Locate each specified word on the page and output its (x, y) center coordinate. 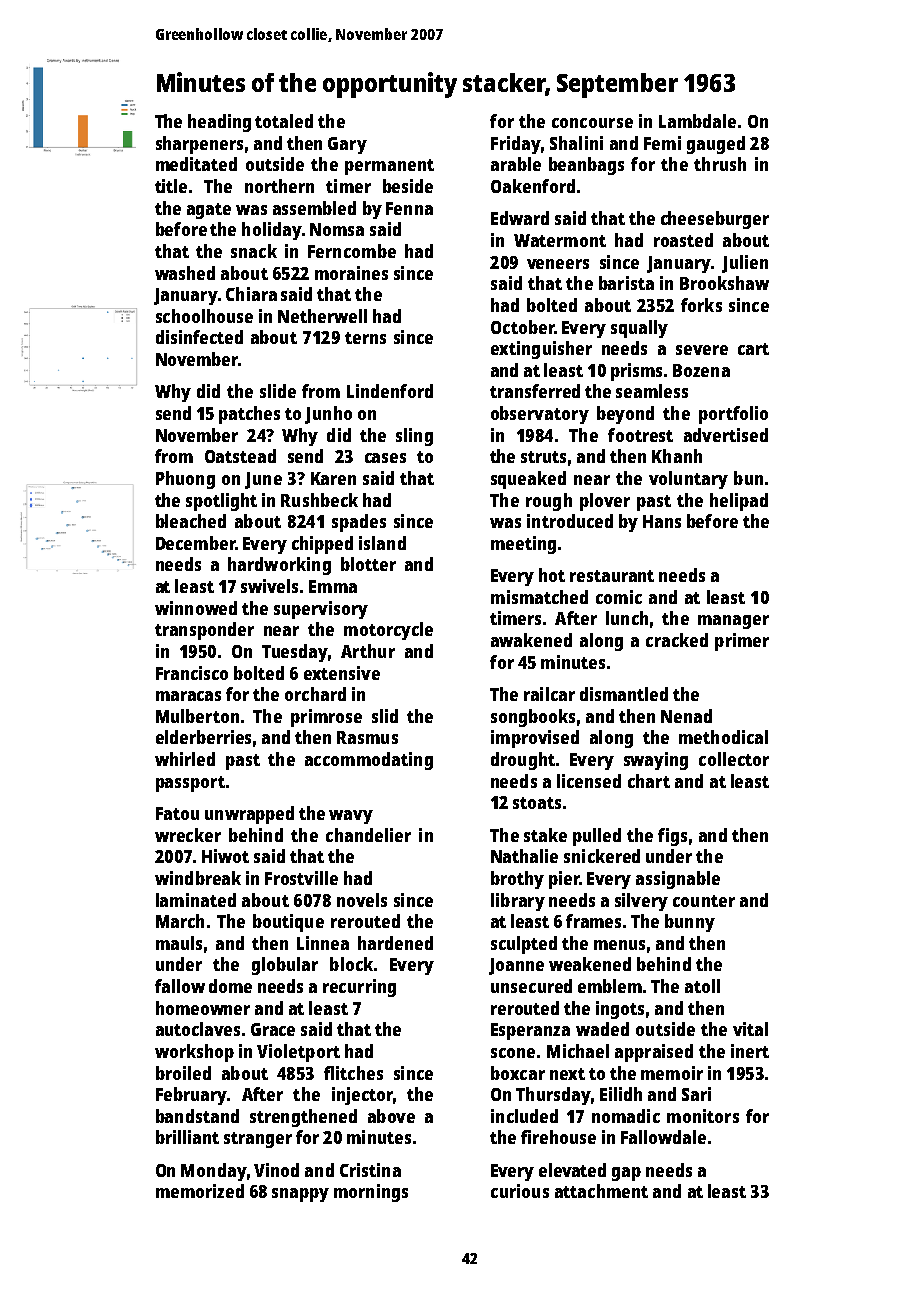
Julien (745, 264)
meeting (523, 545)
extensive (342, 673)
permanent (389, 167)
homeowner (203, 1008)
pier (564, 880)
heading (219, 123)
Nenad (686, 716)
